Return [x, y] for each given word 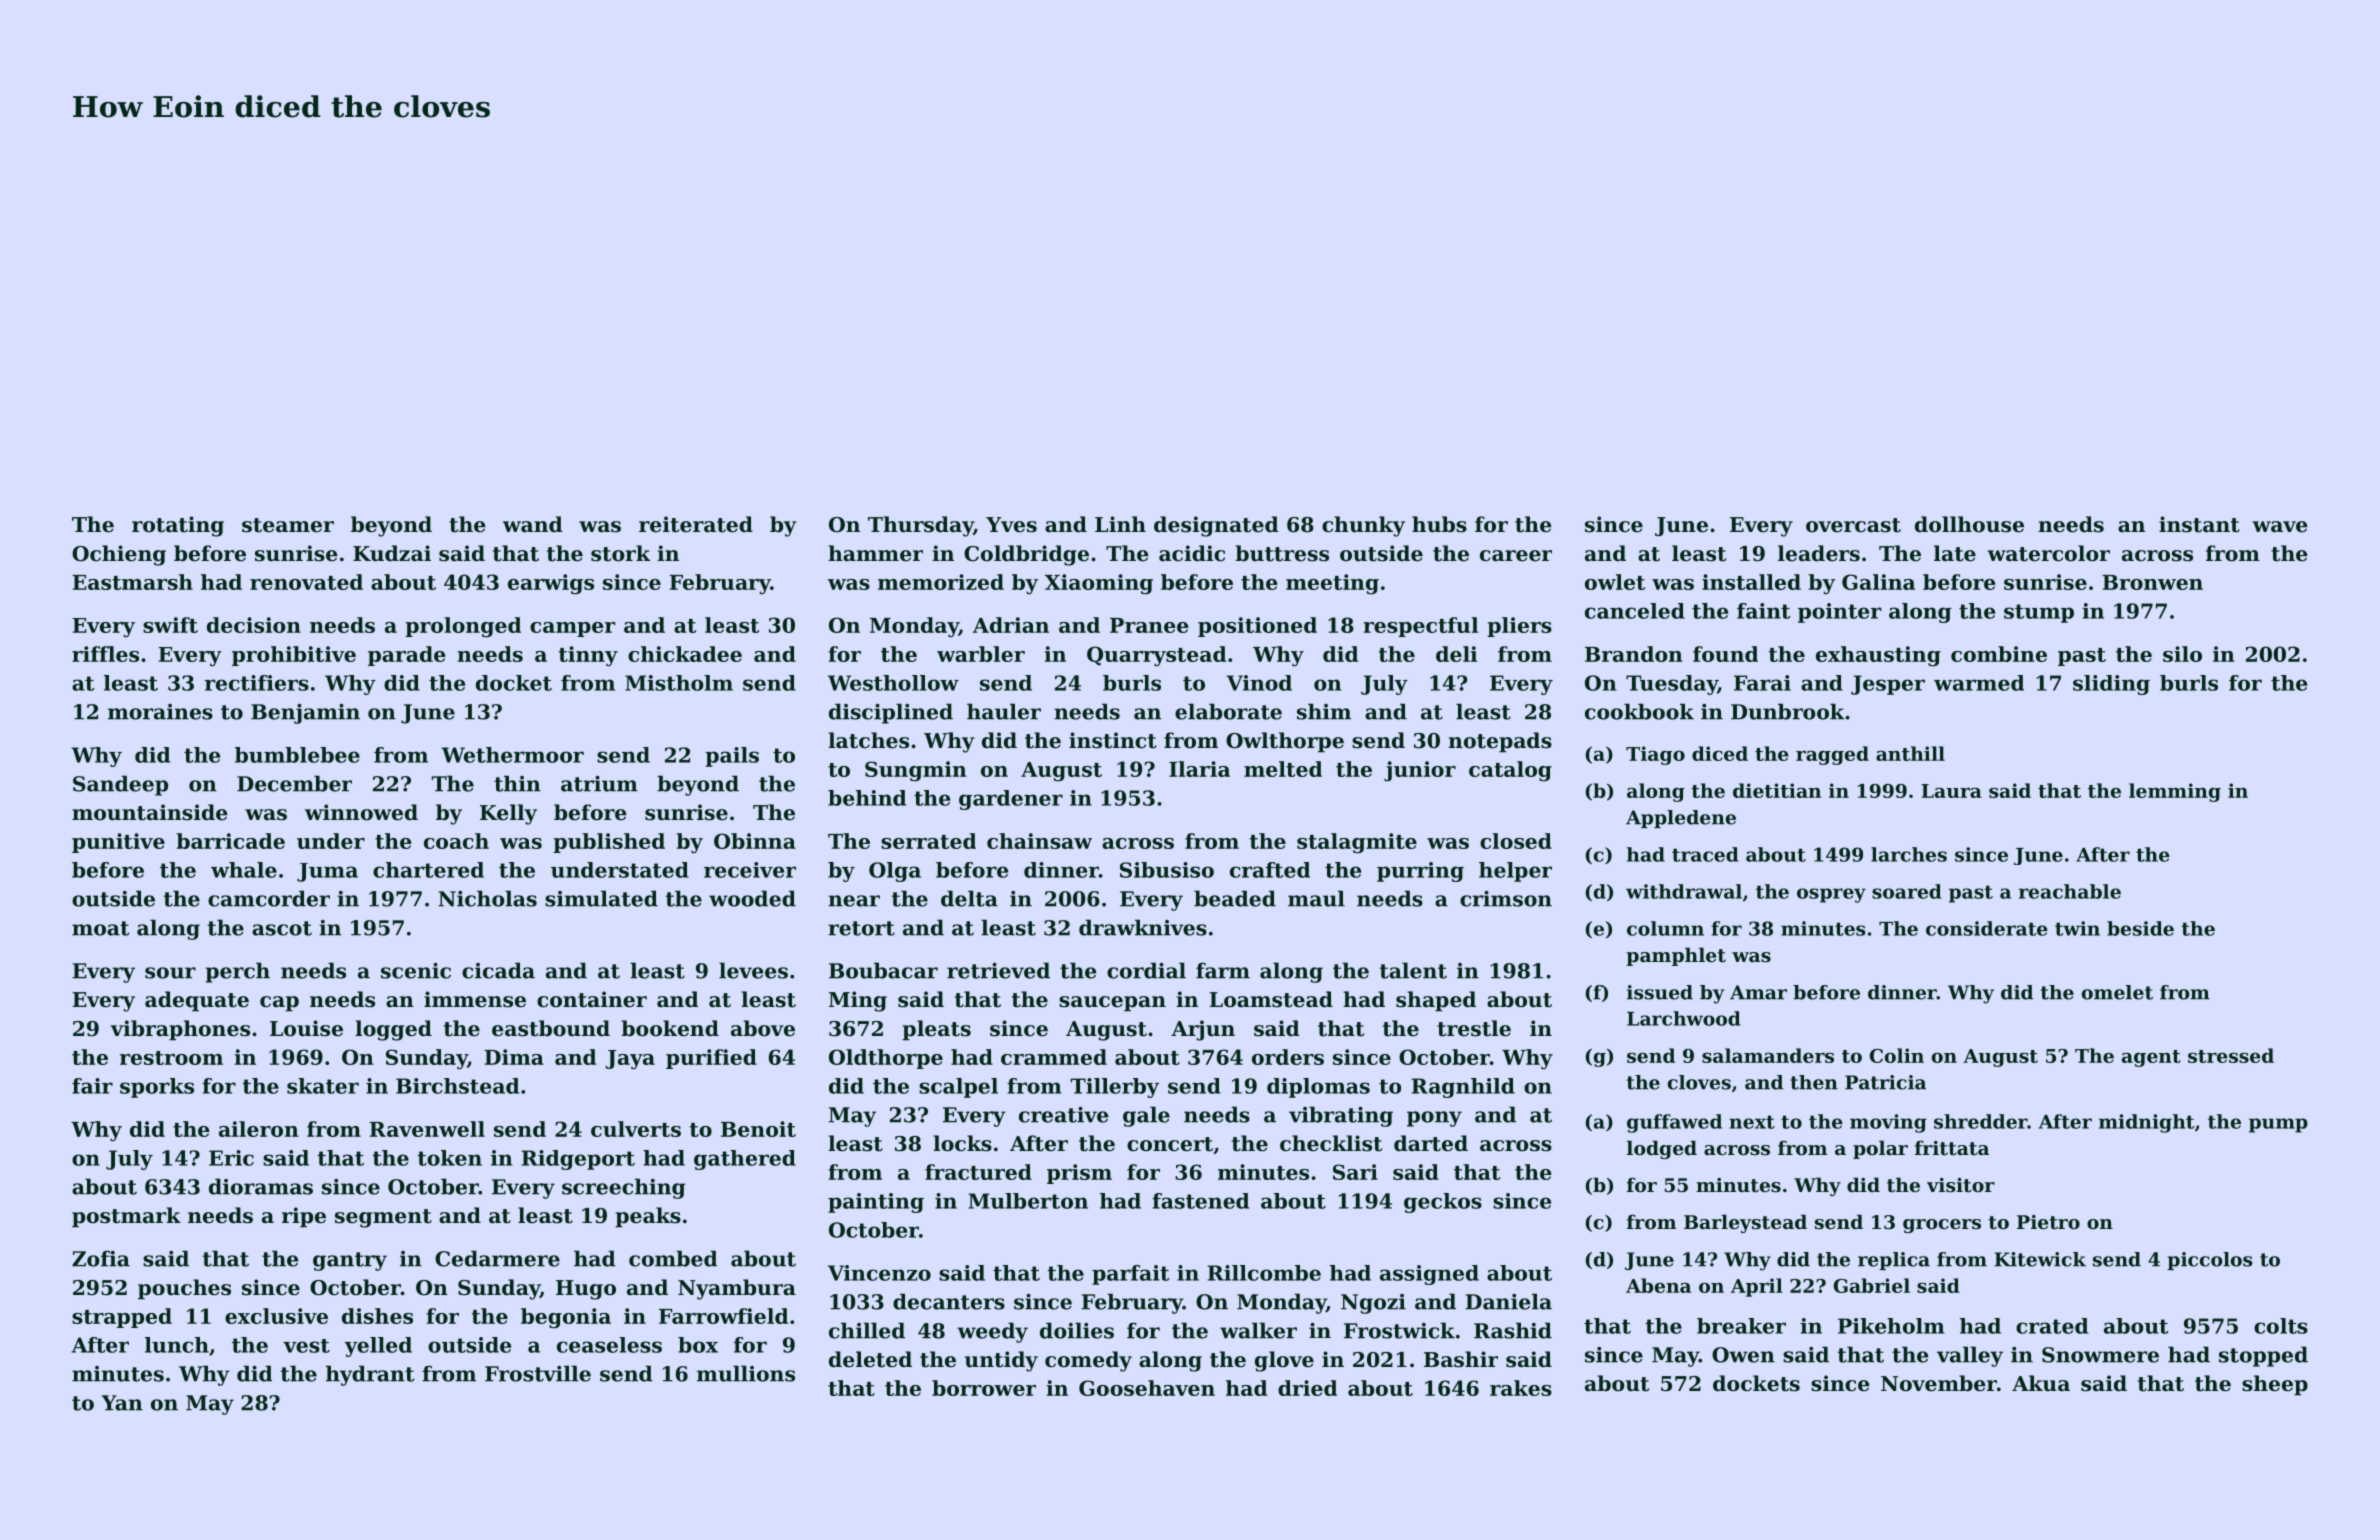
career [1516, 556]
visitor [1961, 1185]
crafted [1270, 870]
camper [572, 629]
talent [1413, 970]
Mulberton [1028, 1201]
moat [100, 928]
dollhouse [1969, 524]
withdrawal [1684, 891]
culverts [636, 1129]
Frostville [538, 1373]
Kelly [508, 814]
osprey [1831, 895]
